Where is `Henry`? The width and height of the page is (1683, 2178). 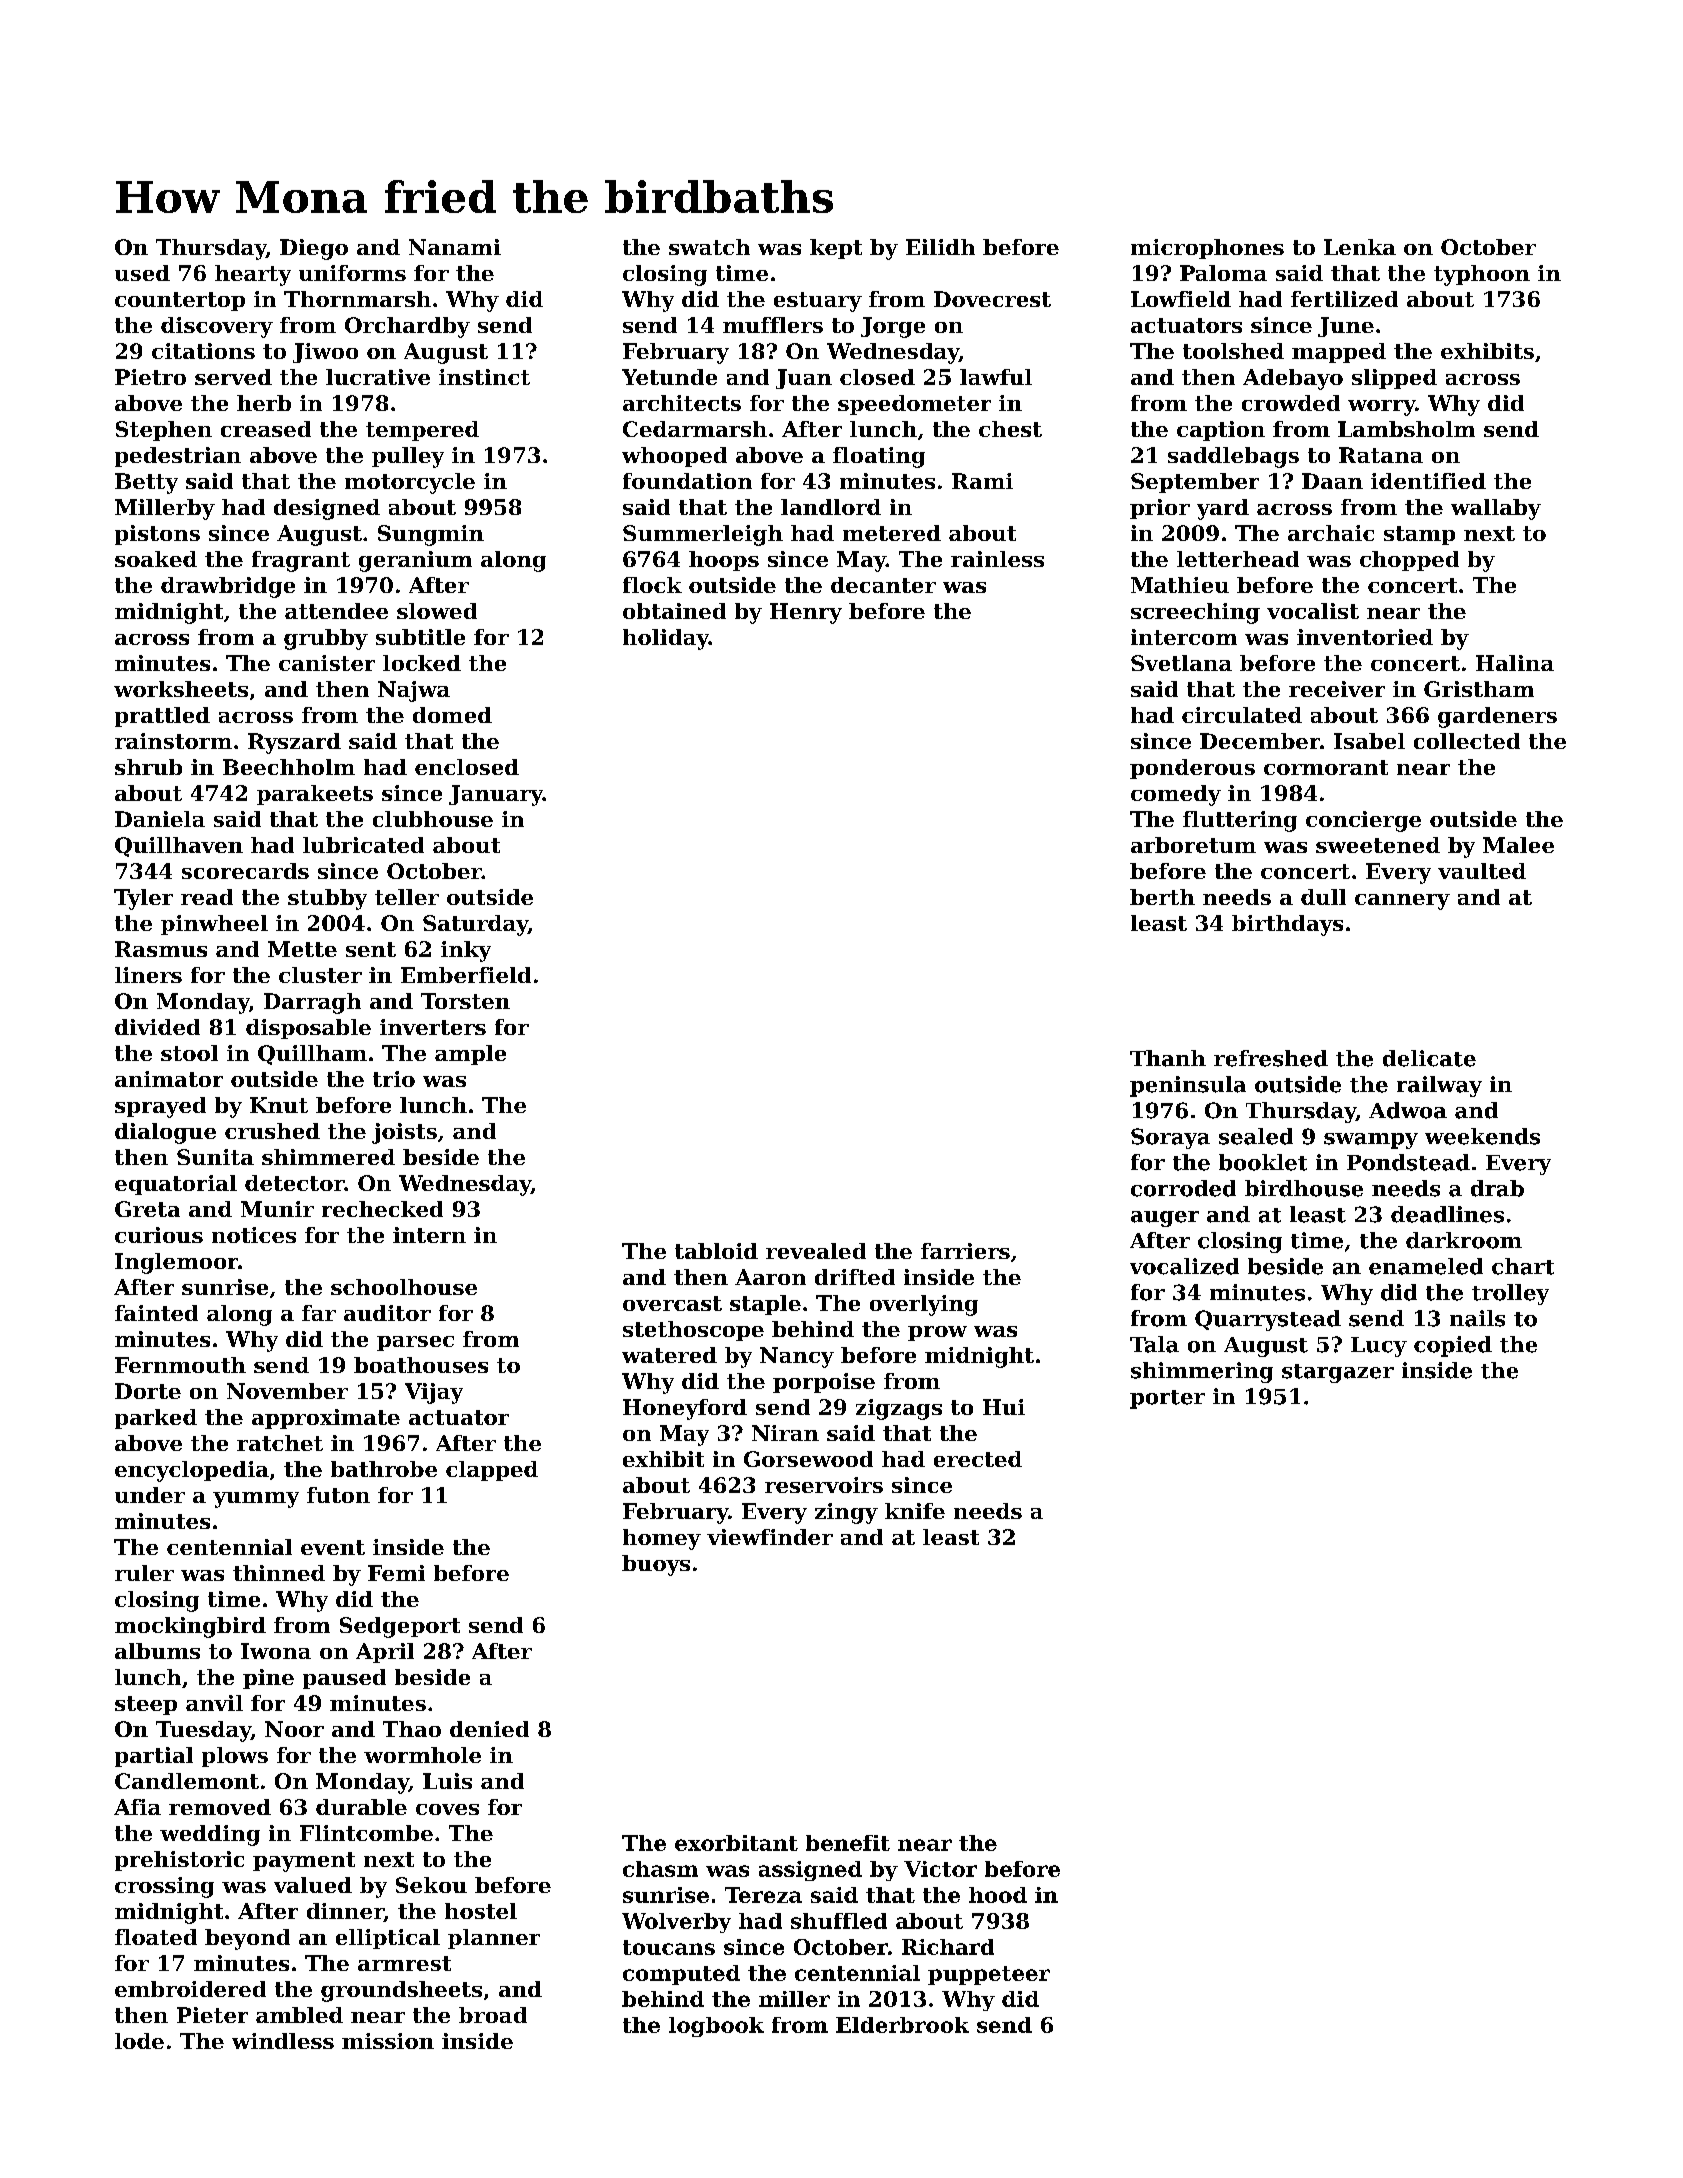
Henry is located at coordinates (806, 613).
